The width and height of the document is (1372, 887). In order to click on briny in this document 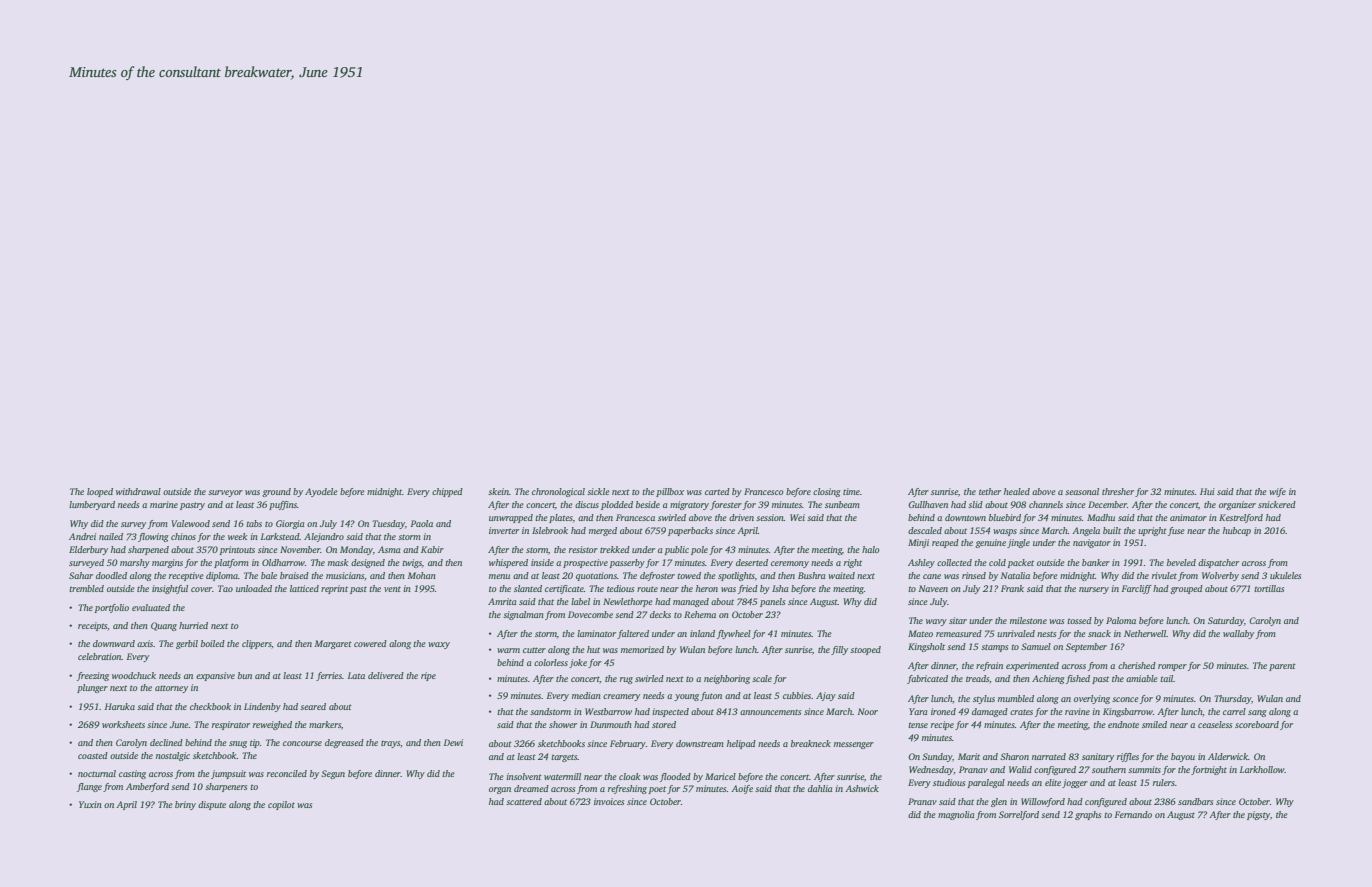, I will do `click(185, 805)`.
